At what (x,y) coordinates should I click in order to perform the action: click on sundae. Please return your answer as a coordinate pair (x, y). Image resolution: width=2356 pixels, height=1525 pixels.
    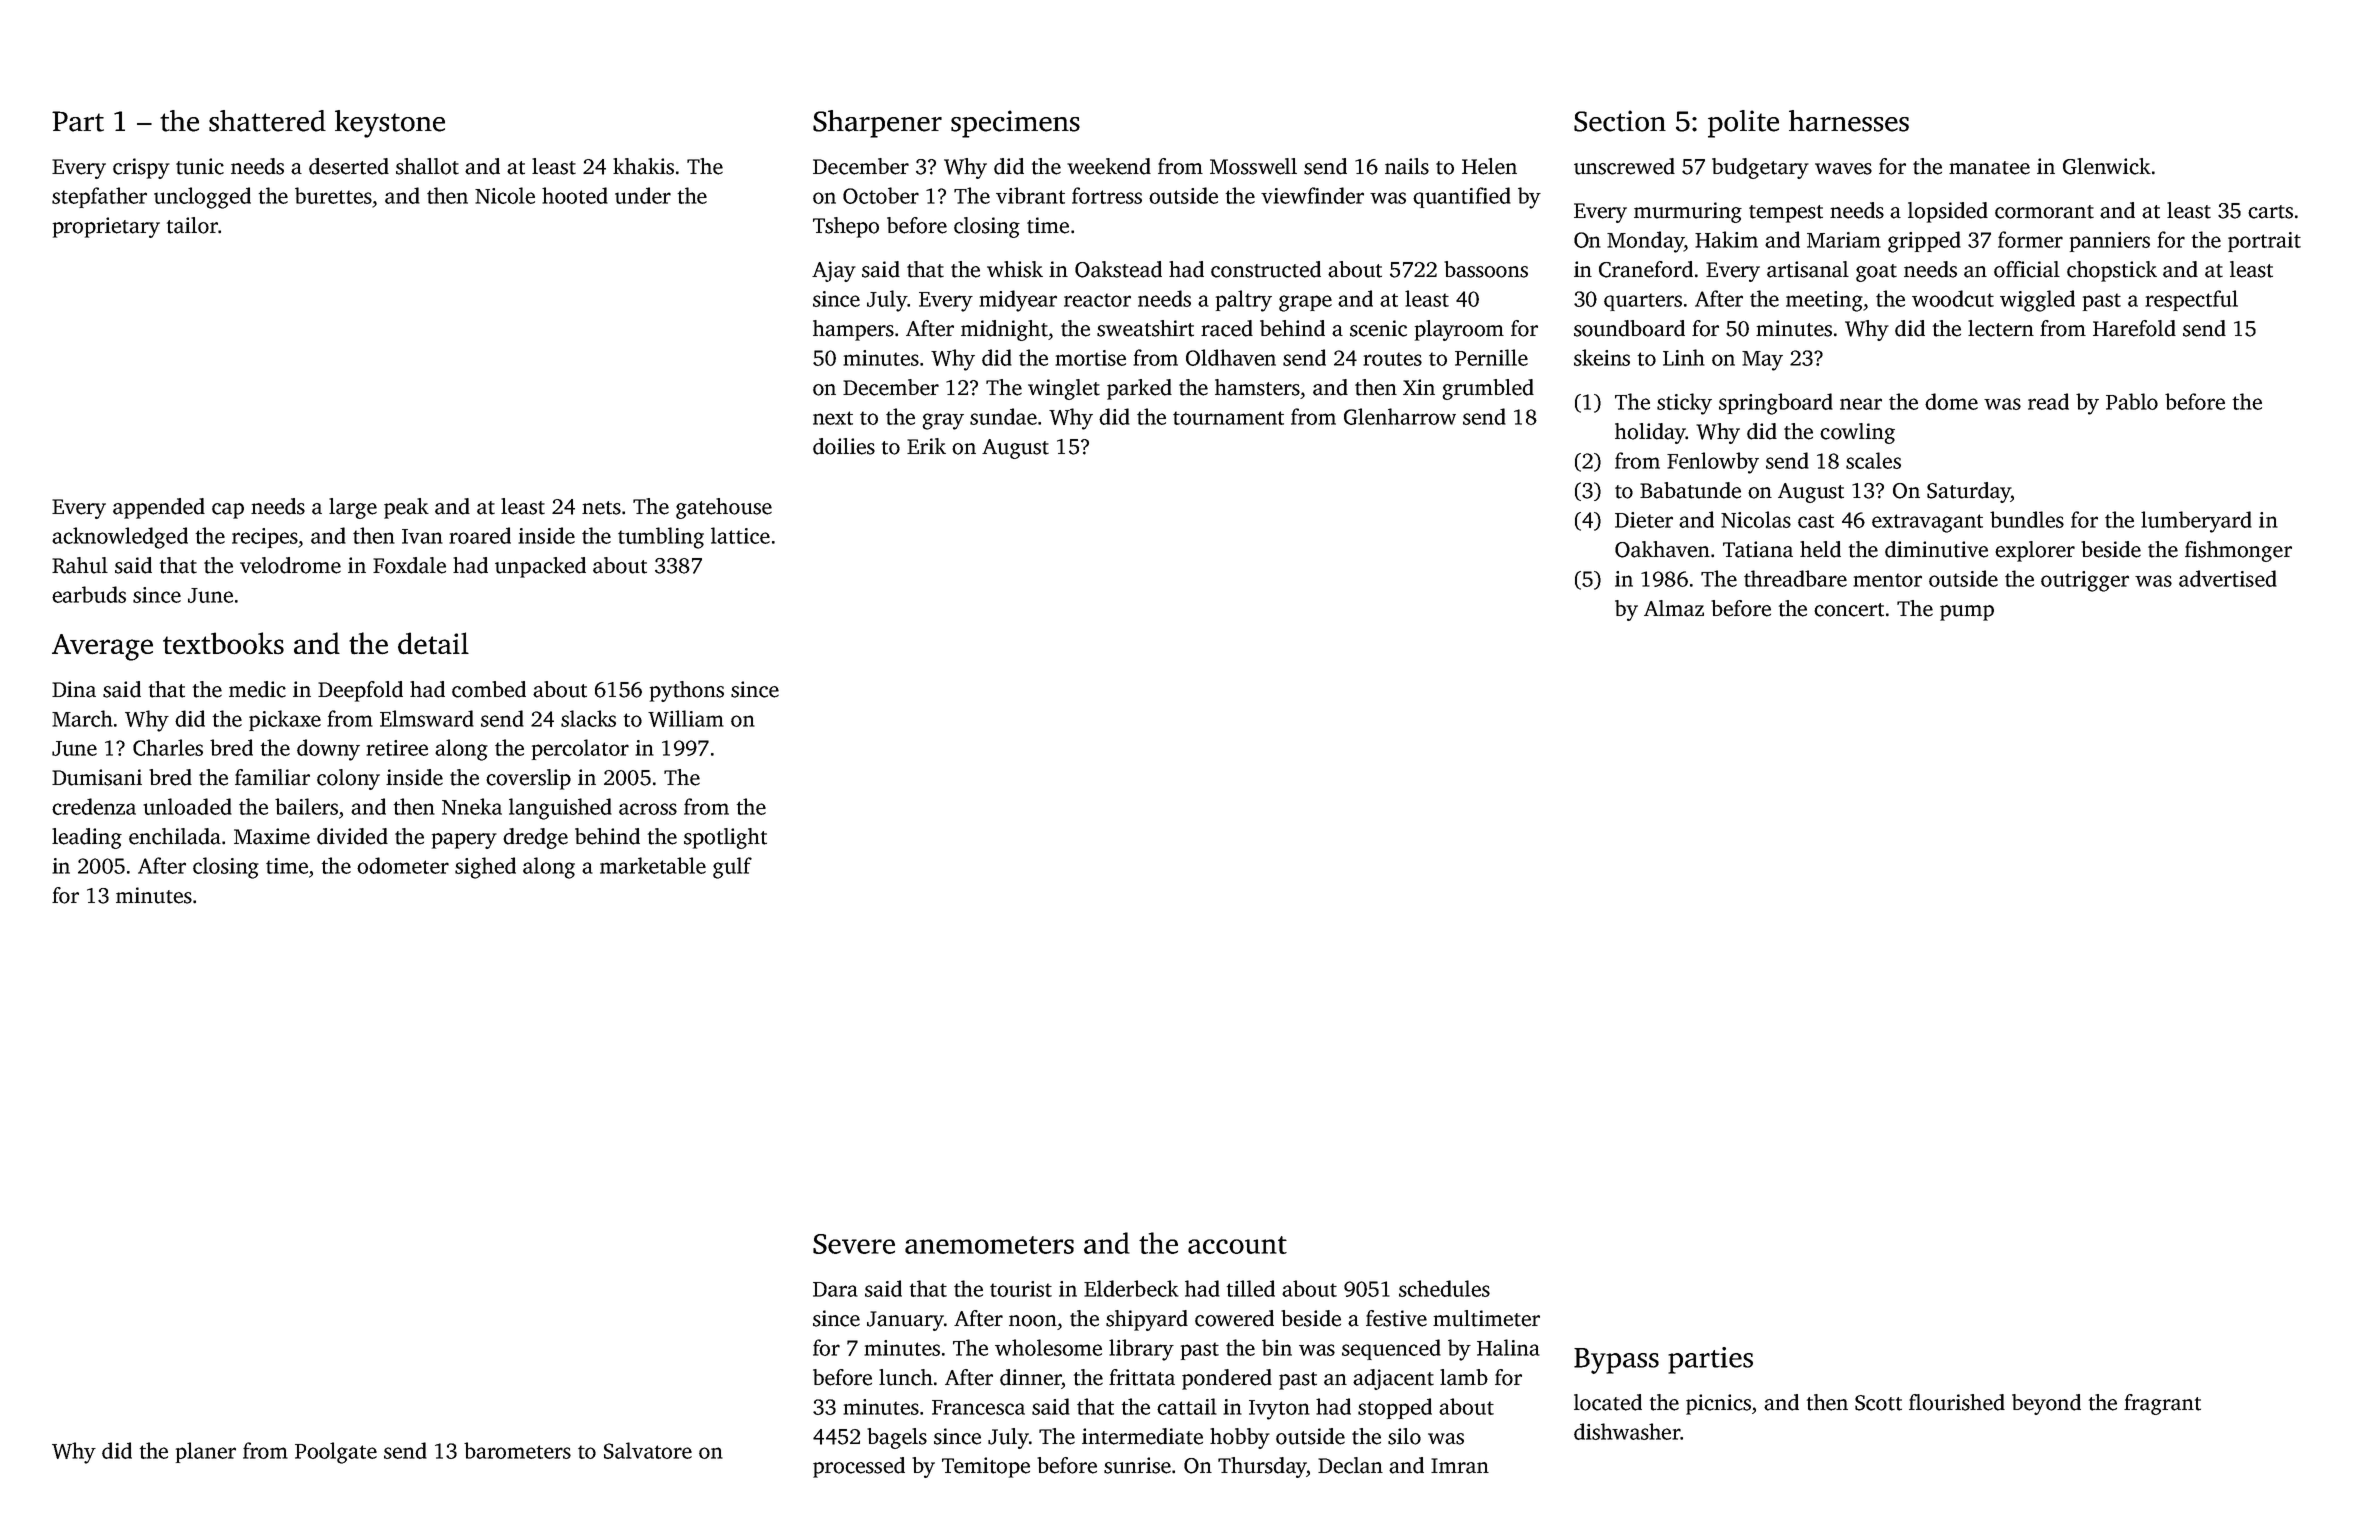
    Looking at the image, I should click on (1003, 416).
